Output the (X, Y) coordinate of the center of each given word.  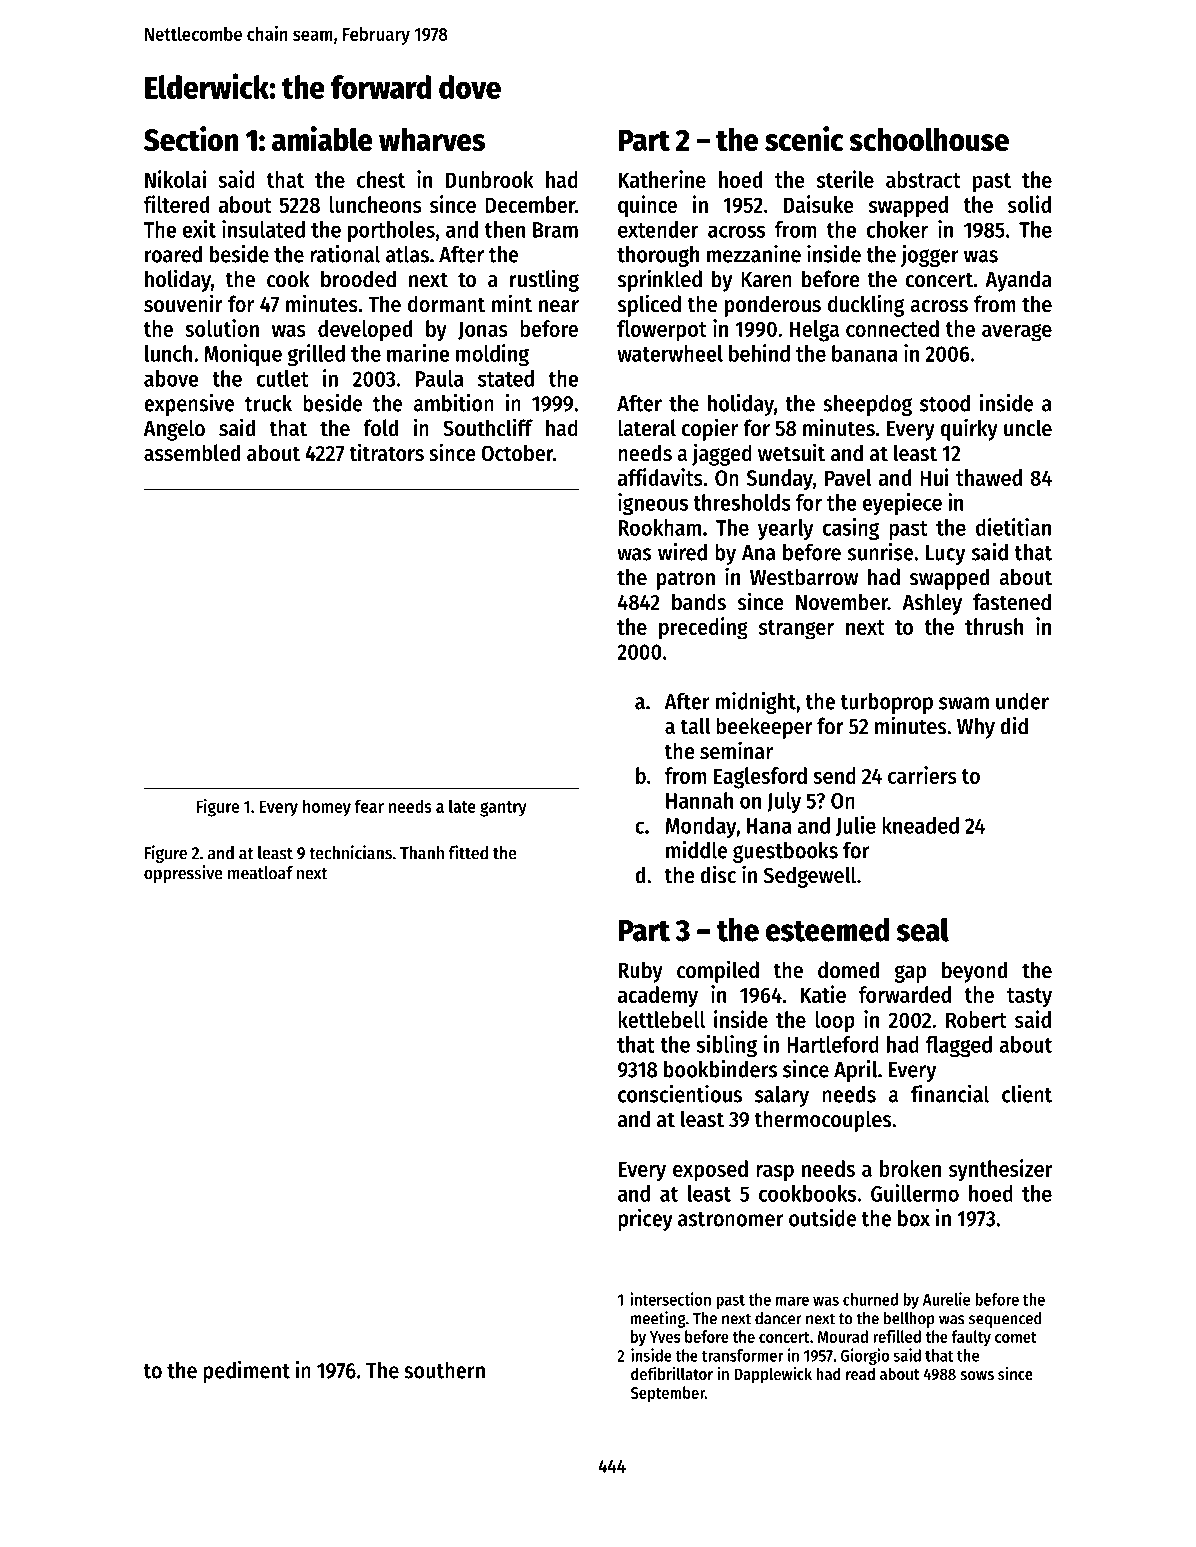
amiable (322, 139)
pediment (246, 1372)
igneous (653, 504)
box (914, 1218)
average (1017, 333)
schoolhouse (929, 140)
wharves (432, 140)
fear (369, 806)
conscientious (680, 1094)
